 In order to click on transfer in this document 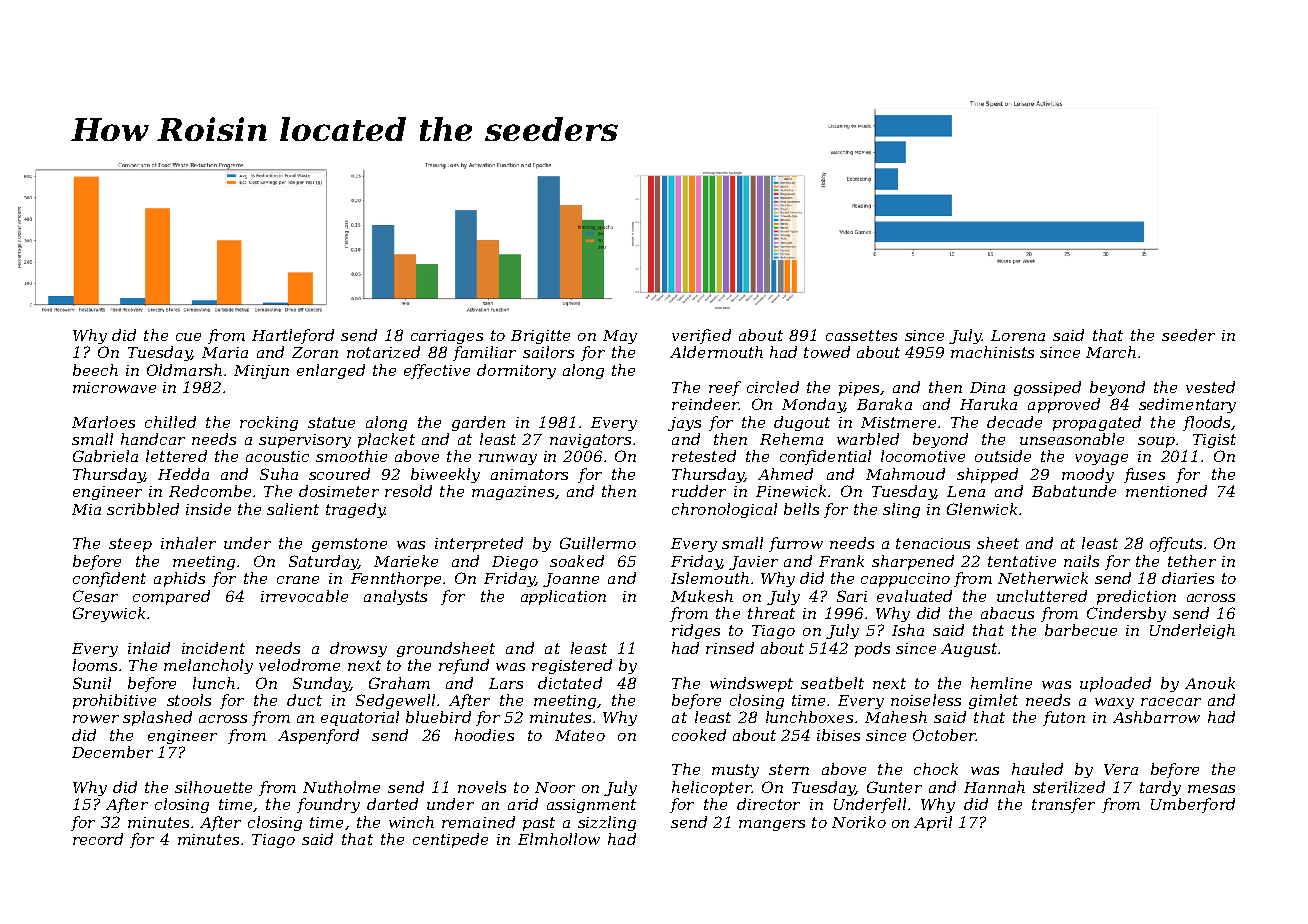, I will do `click(1063, 805)`.
